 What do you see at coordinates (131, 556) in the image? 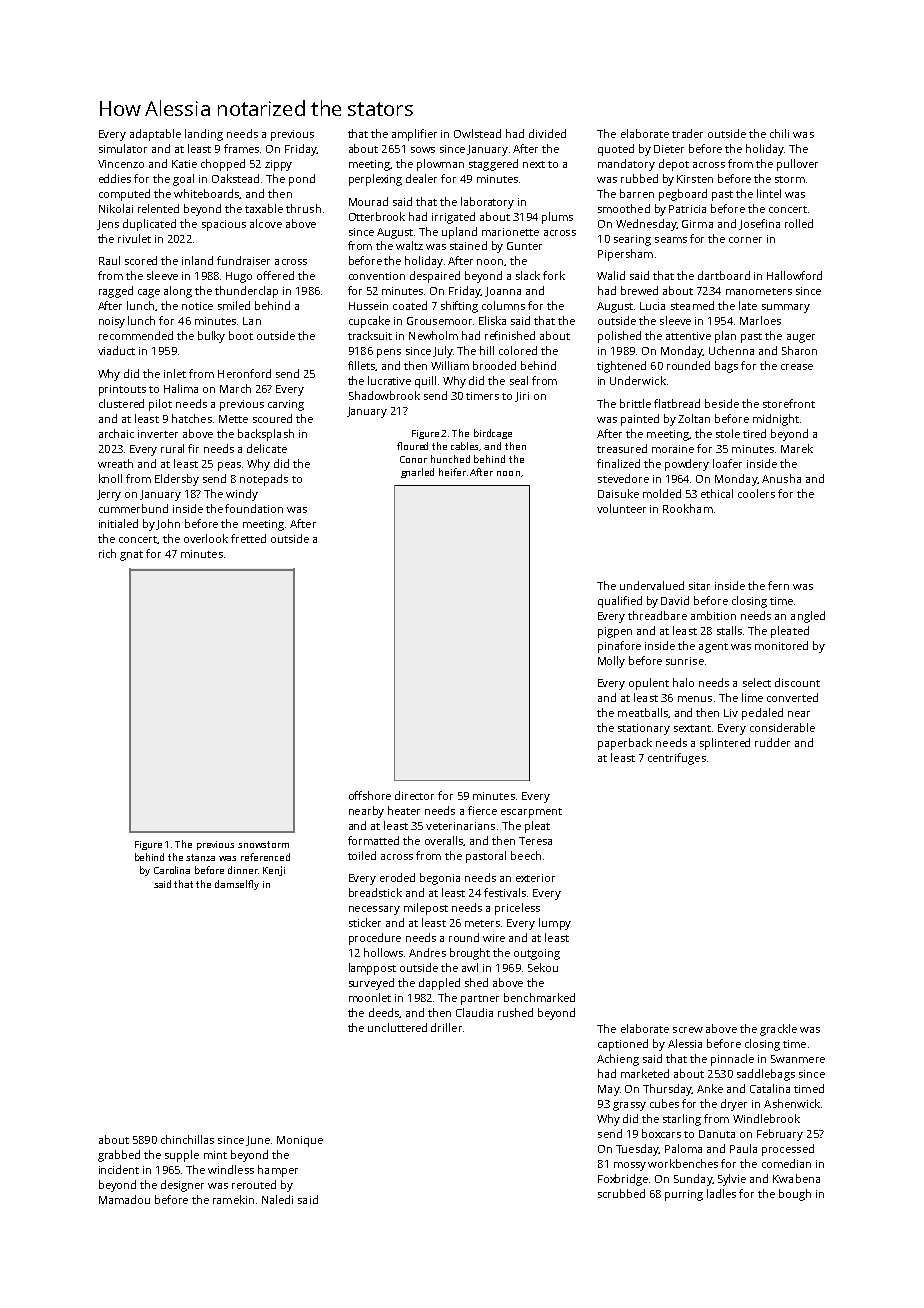
I see `gnat` at bounding box center [131, 556].
